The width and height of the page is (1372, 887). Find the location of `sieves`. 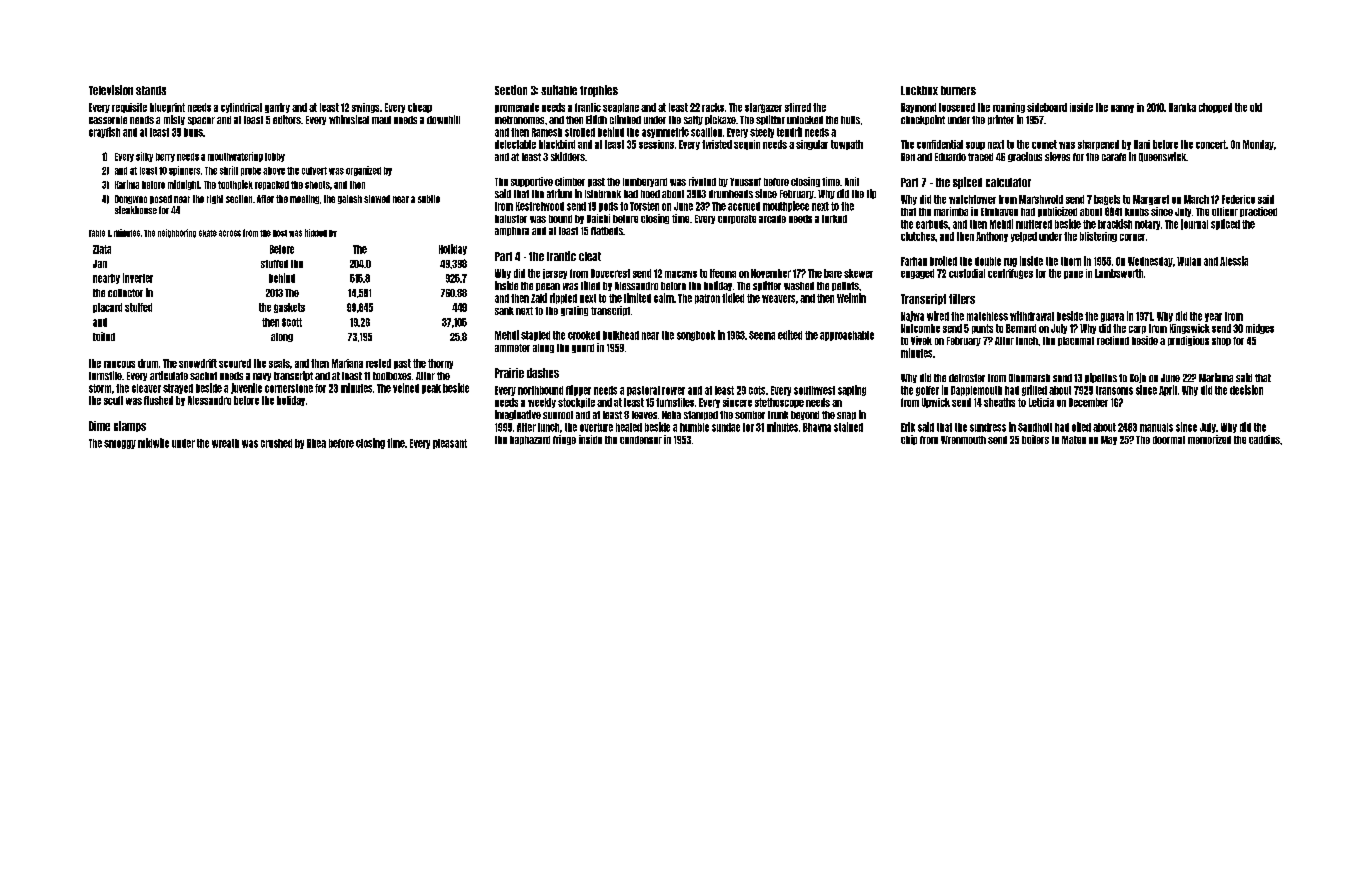

sieves is located at coordinates (1057, 156).
